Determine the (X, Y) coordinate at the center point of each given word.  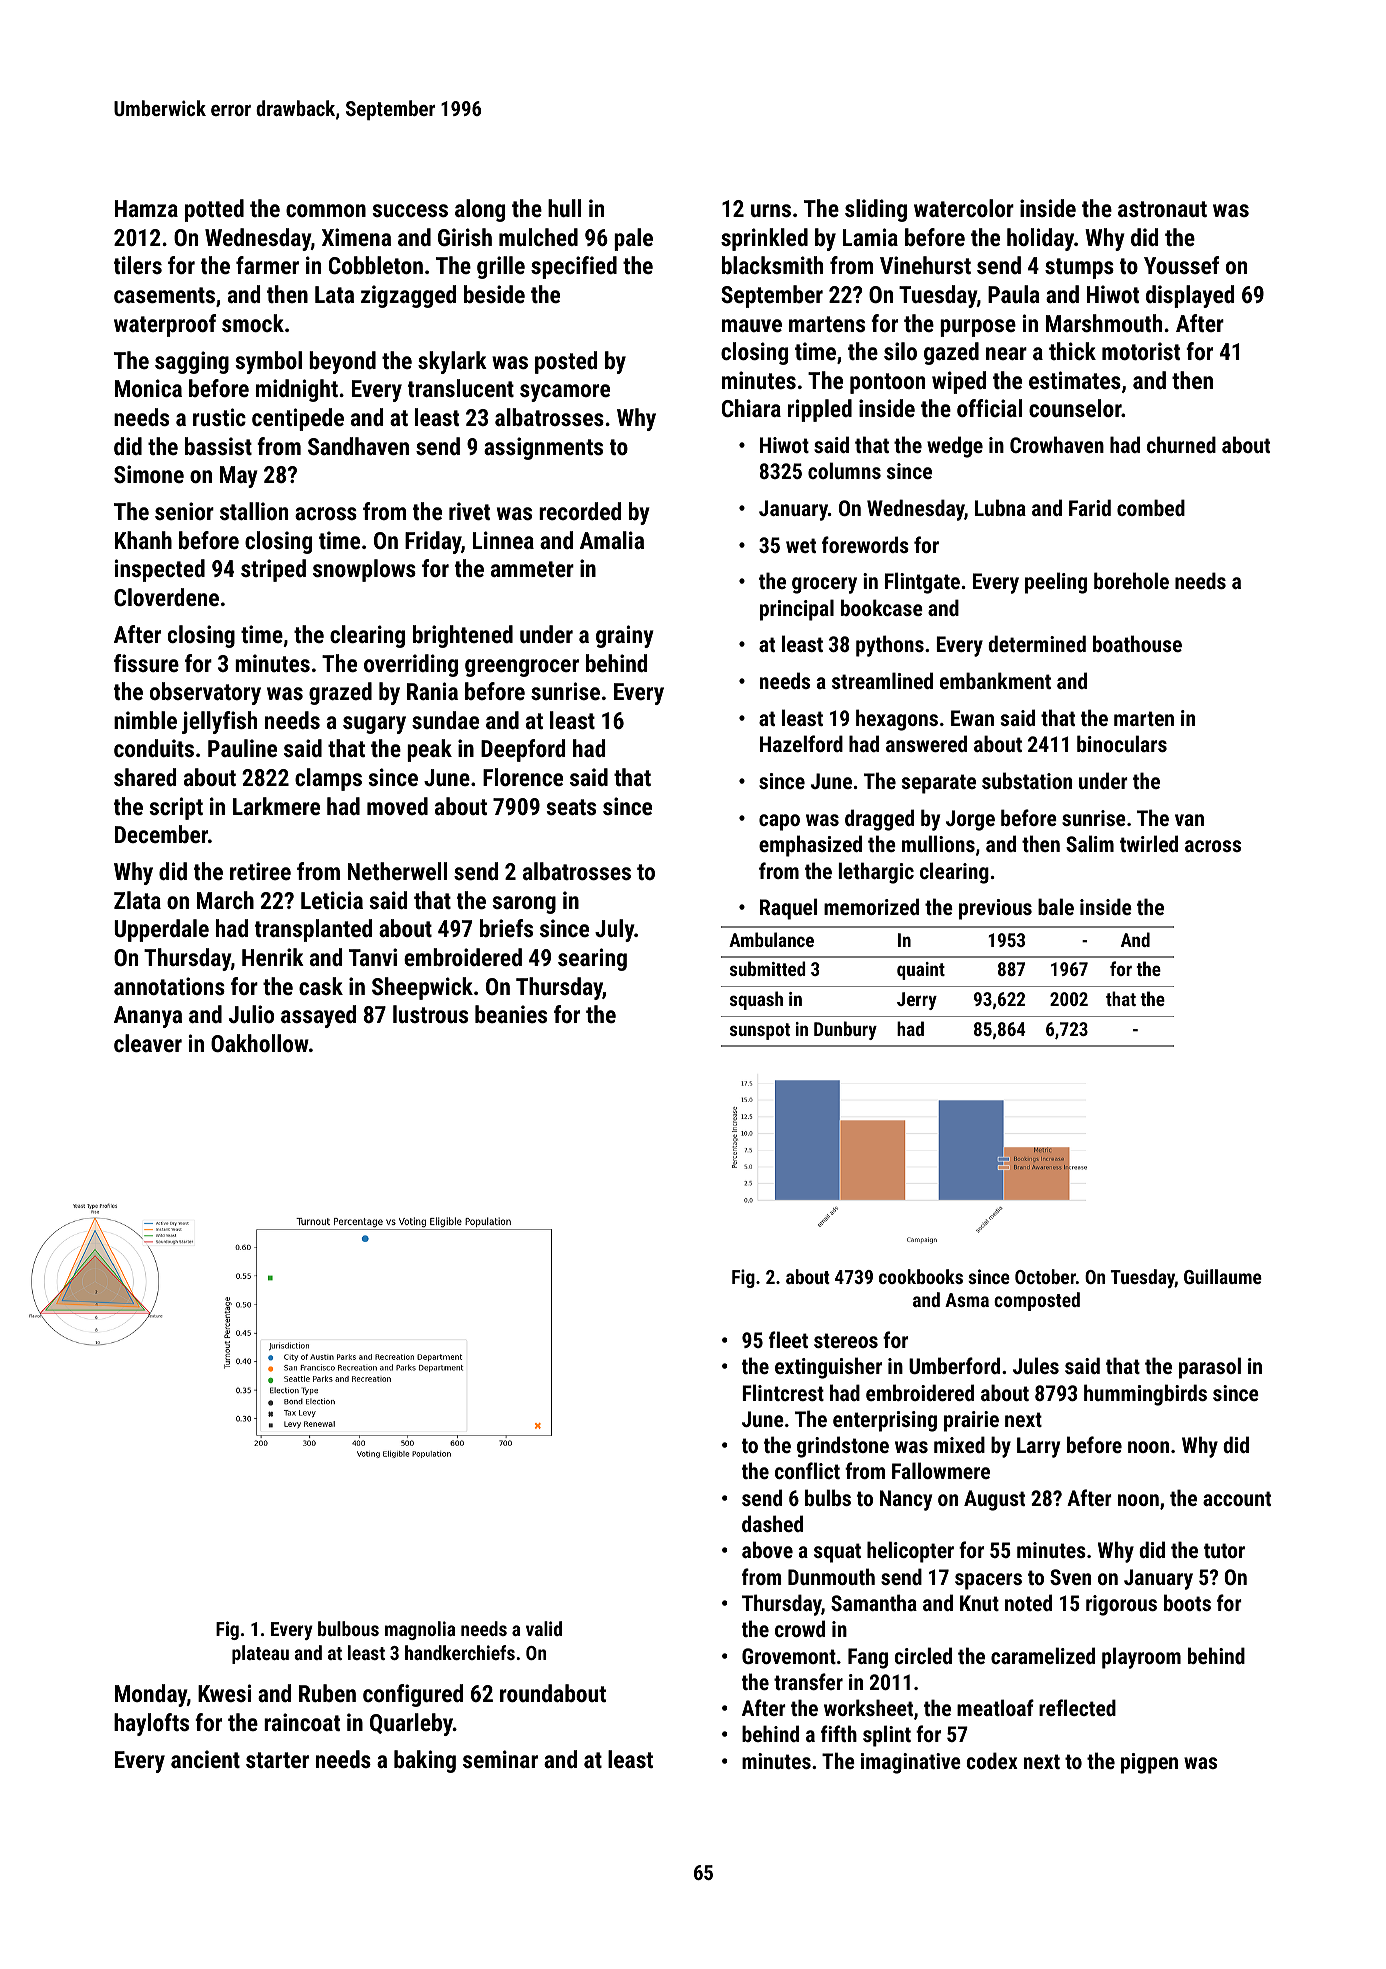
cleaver (148, 1043)
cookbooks (921, 1276)
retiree (260, 871)
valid (544, 1628)
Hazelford (801, 743)
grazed (340, 693)
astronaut (1162, 209)
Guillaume (1223, 1276)
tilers (138, 265)
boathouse (1137, 643)
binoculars (1122, 743)
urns (771, 210)
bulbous (348, 1628)
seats (571, 807)
